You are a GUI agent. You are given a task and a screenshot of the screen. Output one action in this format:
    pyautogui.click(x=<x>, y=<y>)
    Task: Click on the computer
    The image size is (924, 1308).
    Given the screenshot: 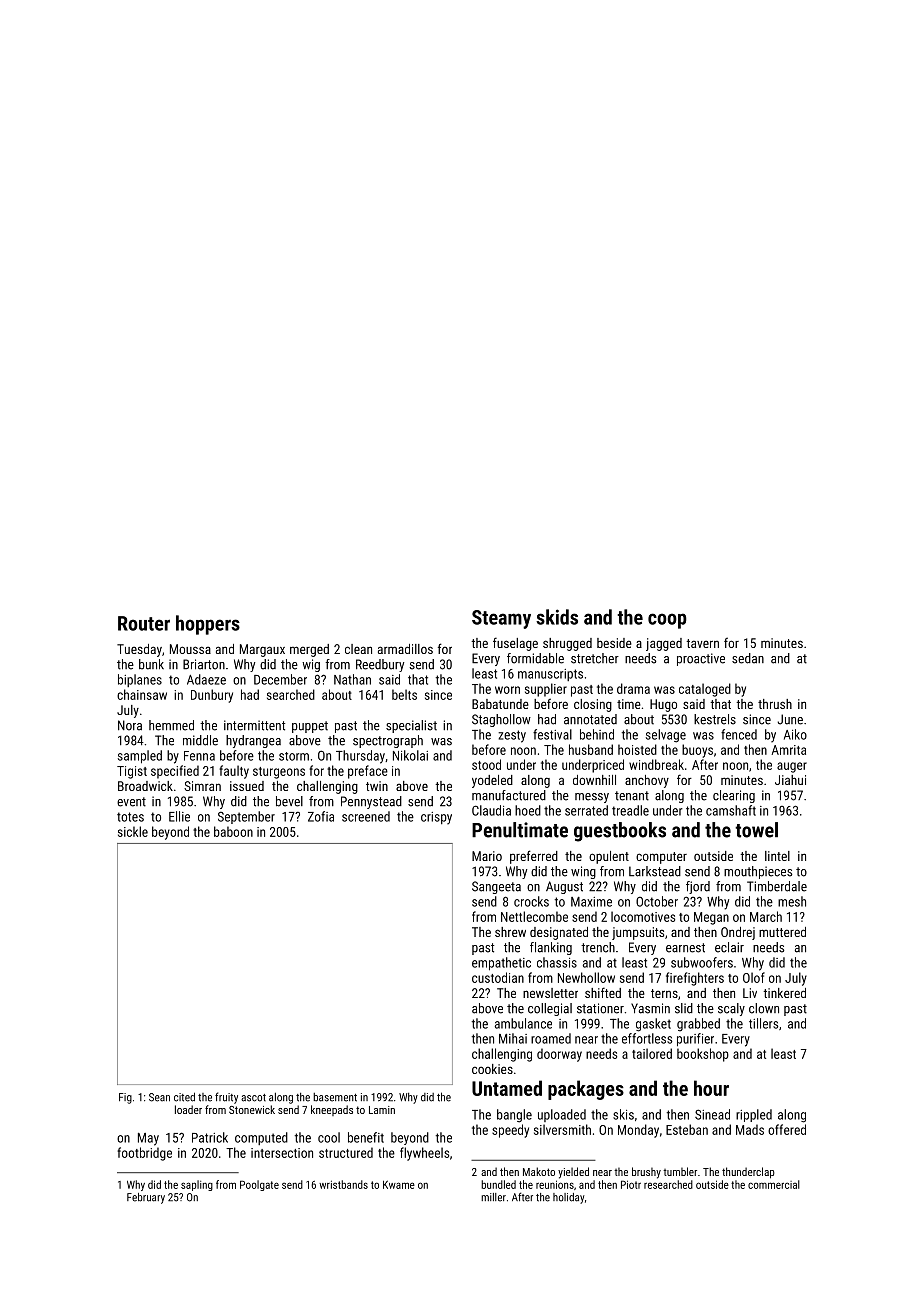 What is the action you would take?
    pyautogui.click(x=661, y=858)
